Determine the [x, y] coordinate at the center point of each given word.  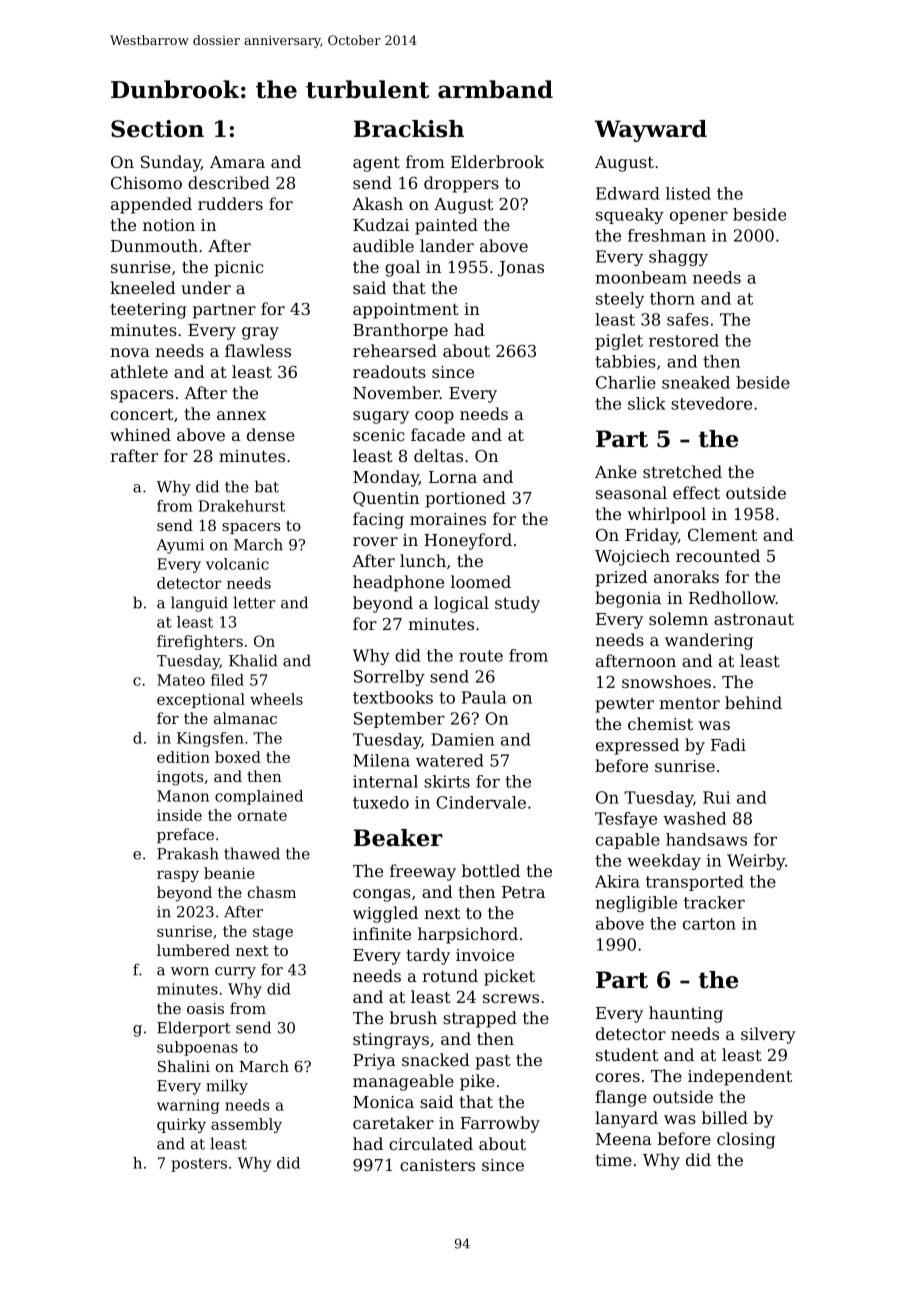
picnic [238, 269]
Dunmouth [154, 245]
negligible [636, 904]
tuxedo [381, 802]
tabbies [625, 361]
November [396, 392]
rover [375, 541]
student [627, 1054]
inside [179, 815]
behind [753, 702]
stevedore [711, 403]
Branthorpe [400, 331]
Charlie [626, 382]
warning [188, 1106]
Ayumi [180, 546]
